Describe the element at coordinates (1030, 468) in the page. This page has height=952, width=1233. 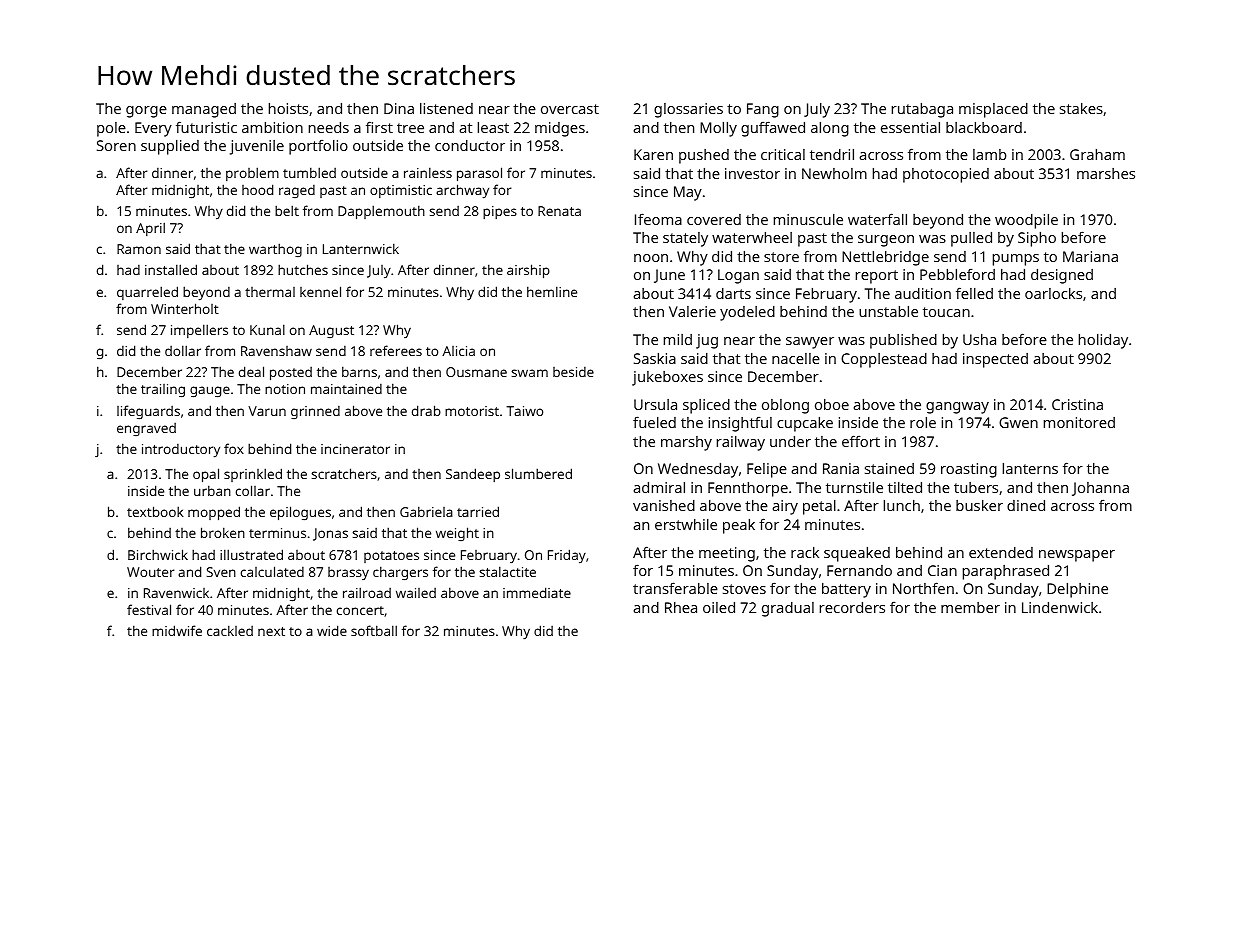
I see `lanterns` at that location.
